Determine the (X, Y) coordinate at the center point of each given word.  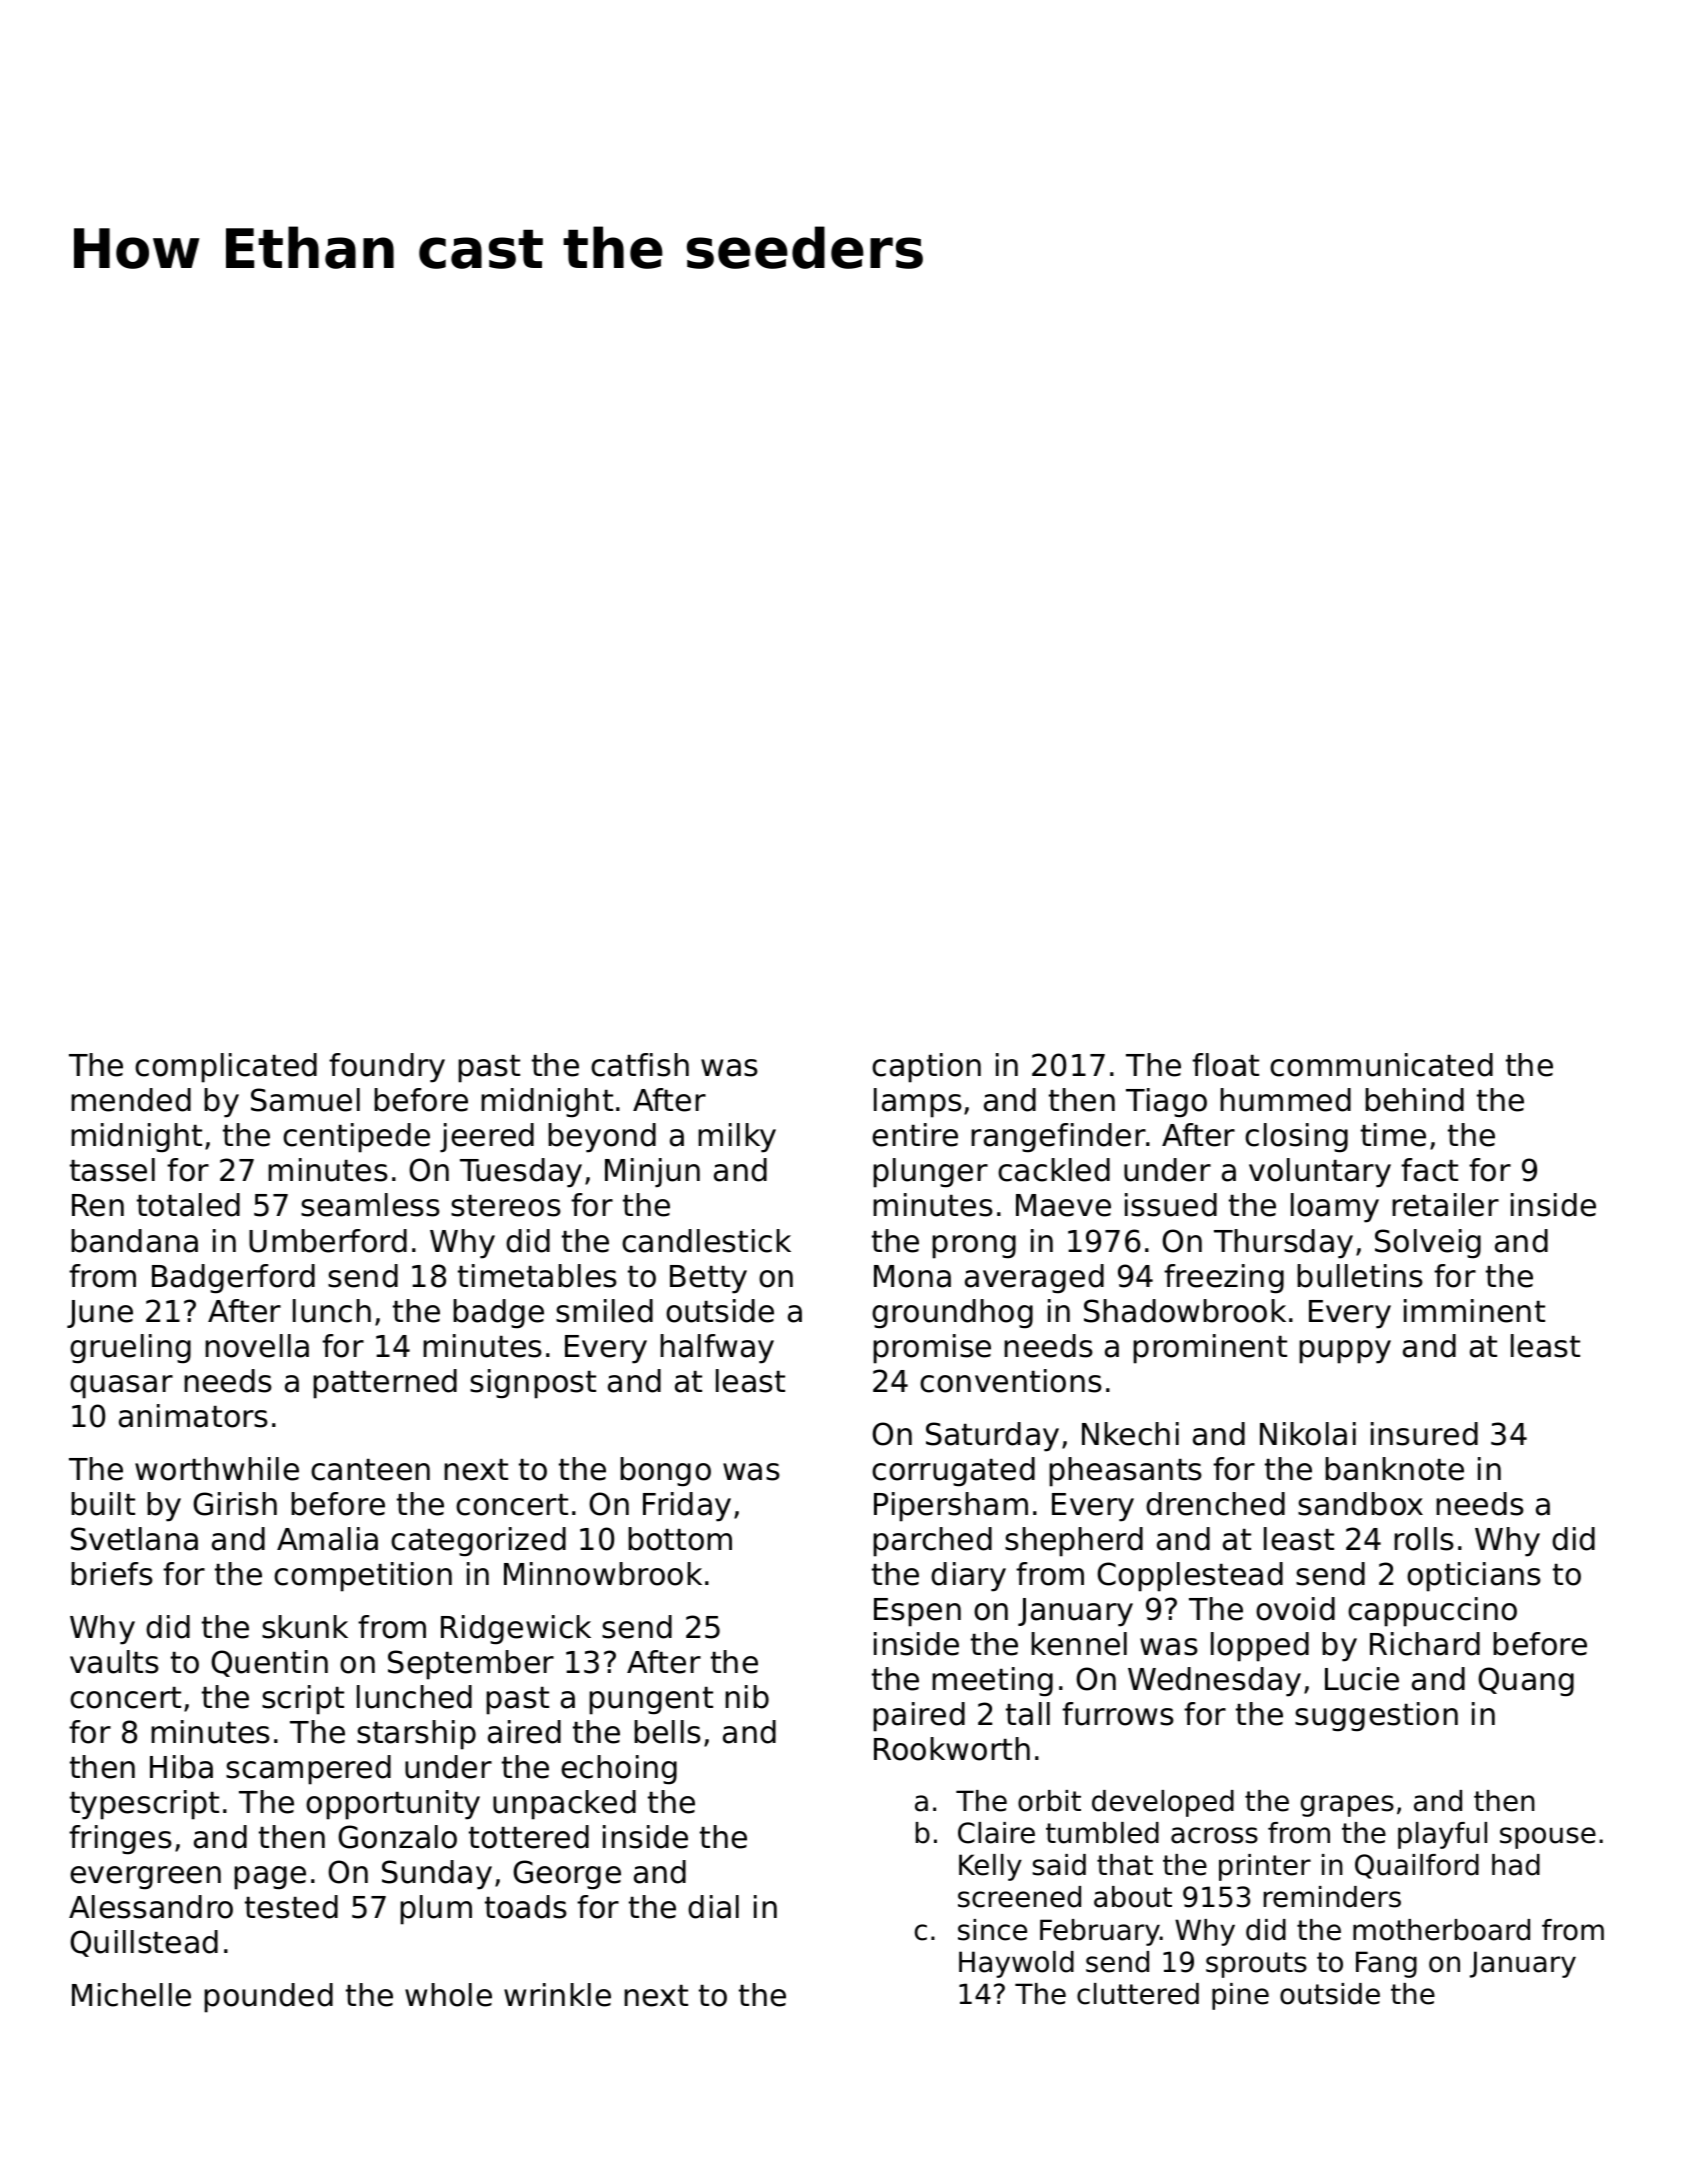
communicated (1381, 1065)
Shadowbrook (1185, 1311)
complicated (226, 1068)
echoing (619, 1770)
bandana (134, 1241)
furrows (1118, 1714)
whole (448, 1995)
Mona (912, 1276)
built (103, 1504)
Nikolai (1308, 1434)
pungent (651, 1701)
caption (926, 1068)
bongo (665, 1472)
